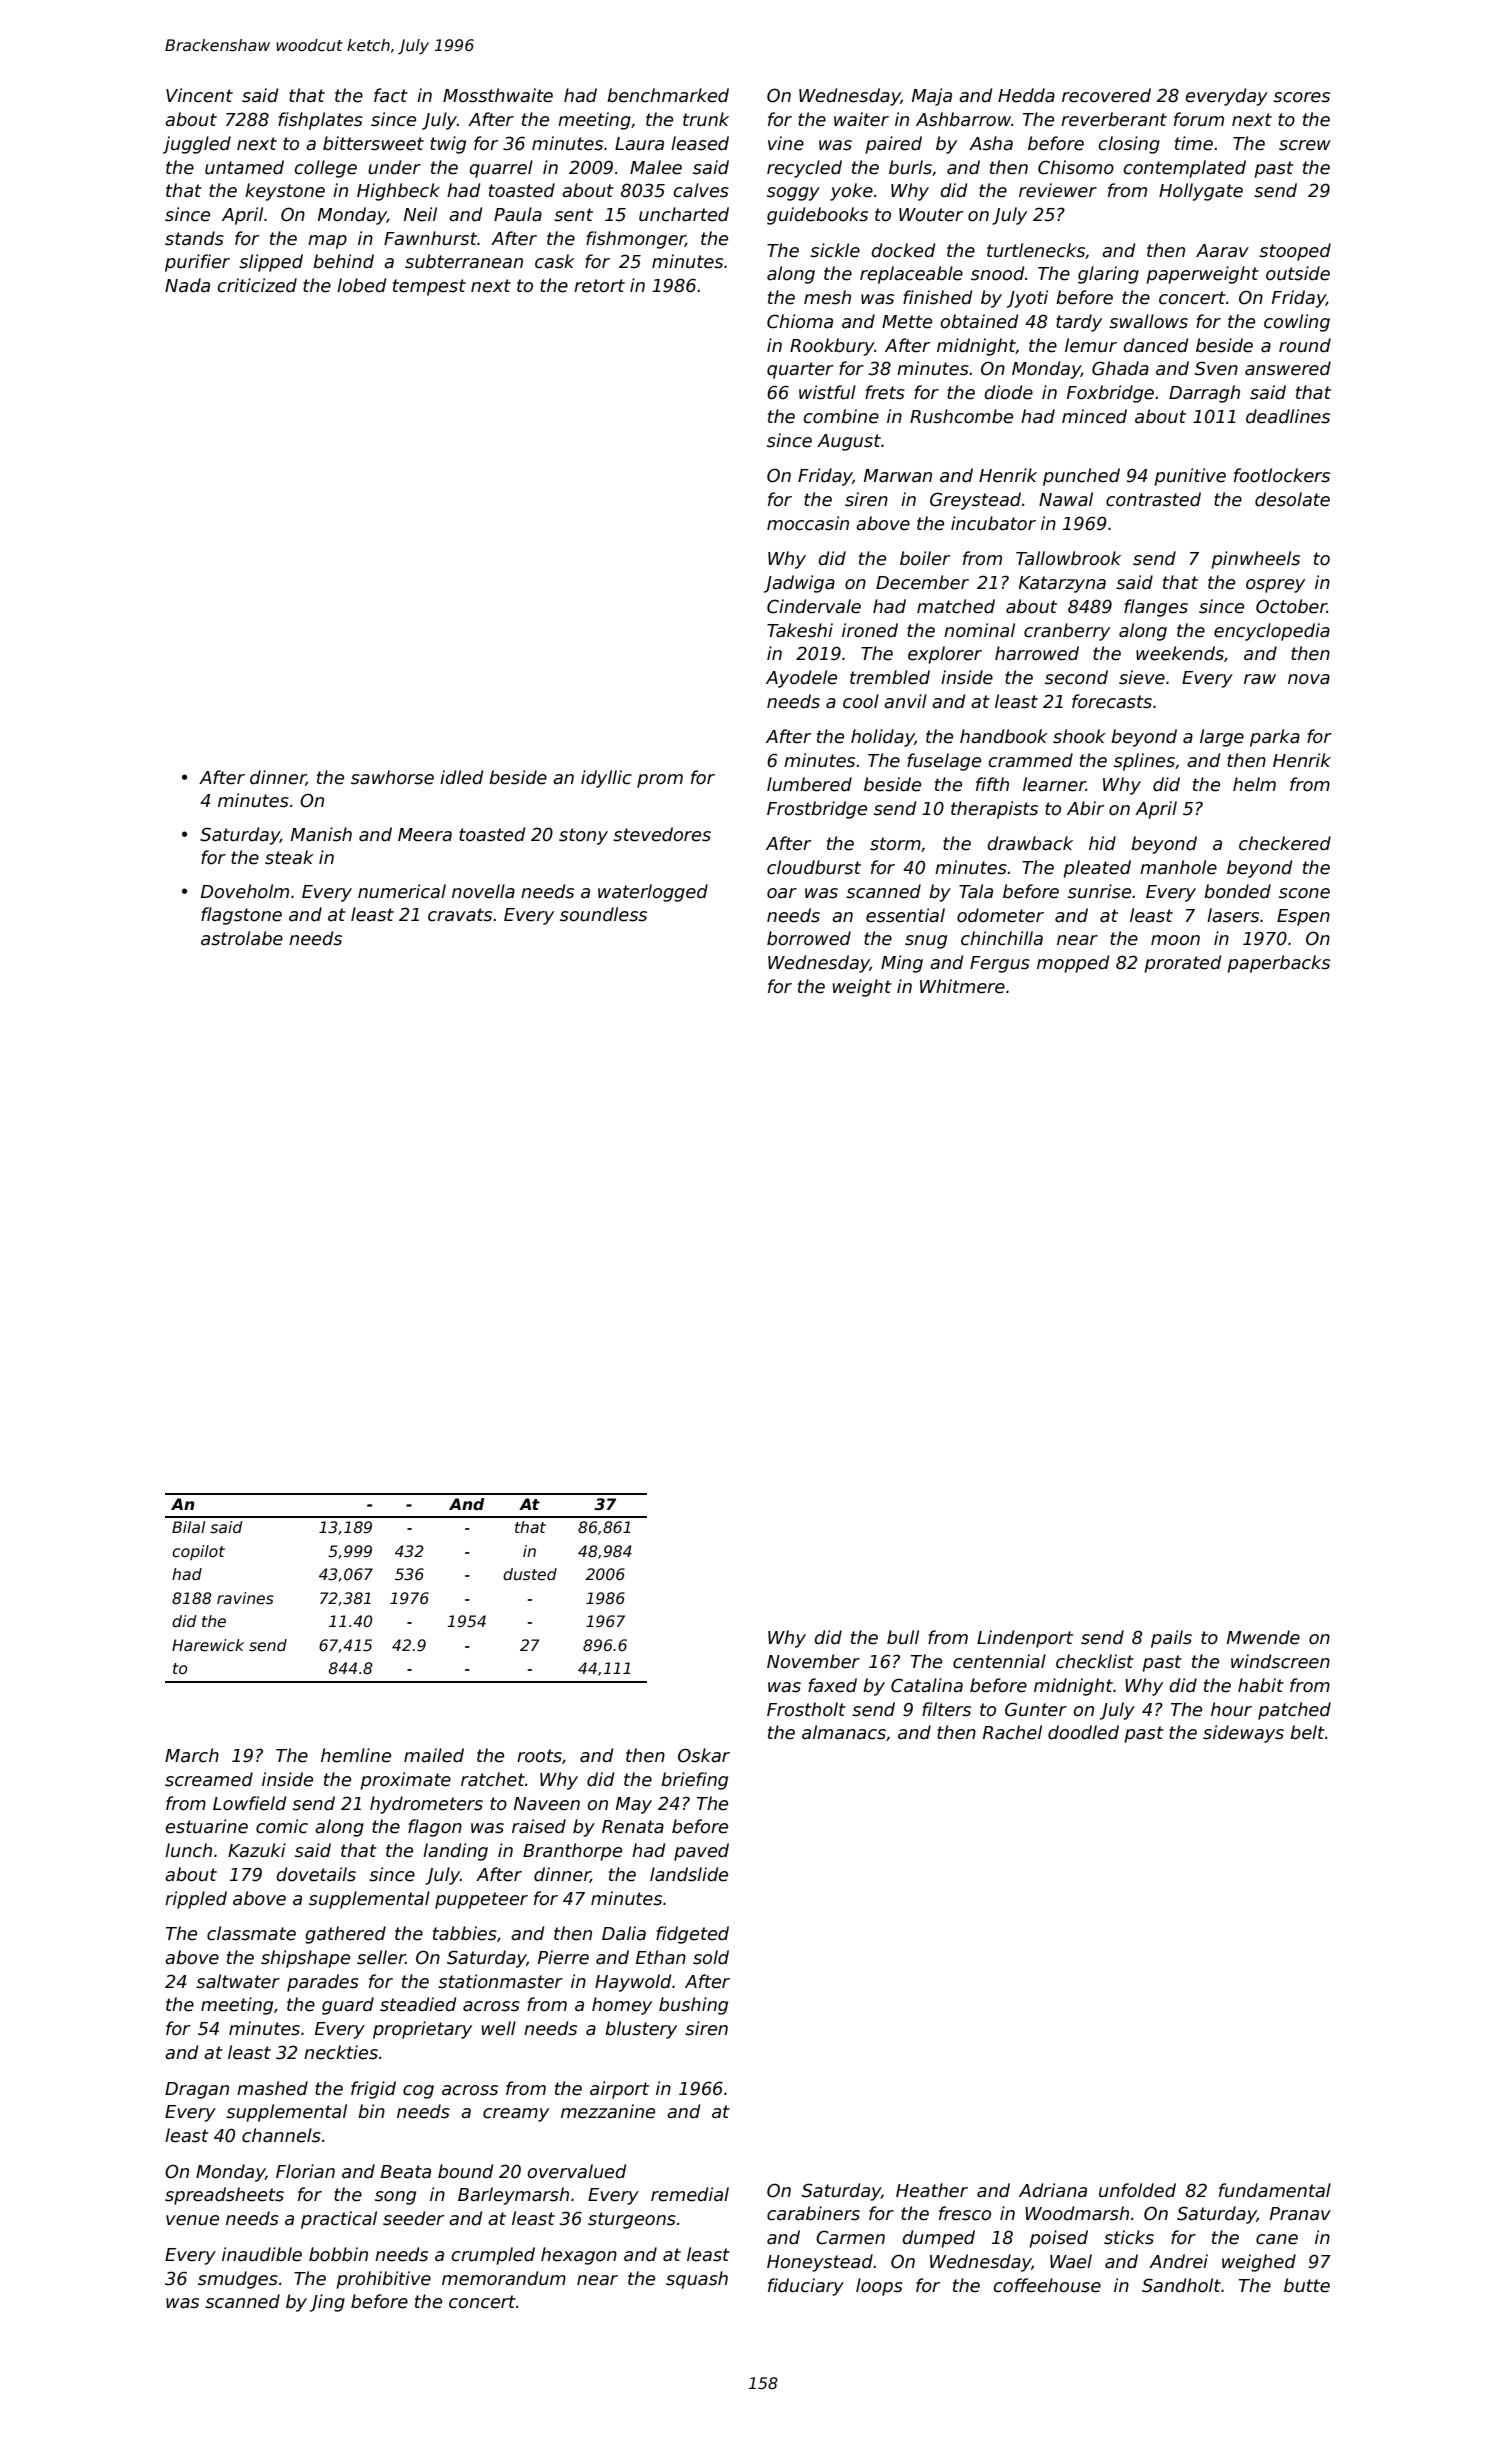 Image resolution: width=1496 pixels, height=2464 pixels. What do you see at coordinates (199, 95) in the screenshot?
I see `Vincent` at bounding box center [199, 95].
